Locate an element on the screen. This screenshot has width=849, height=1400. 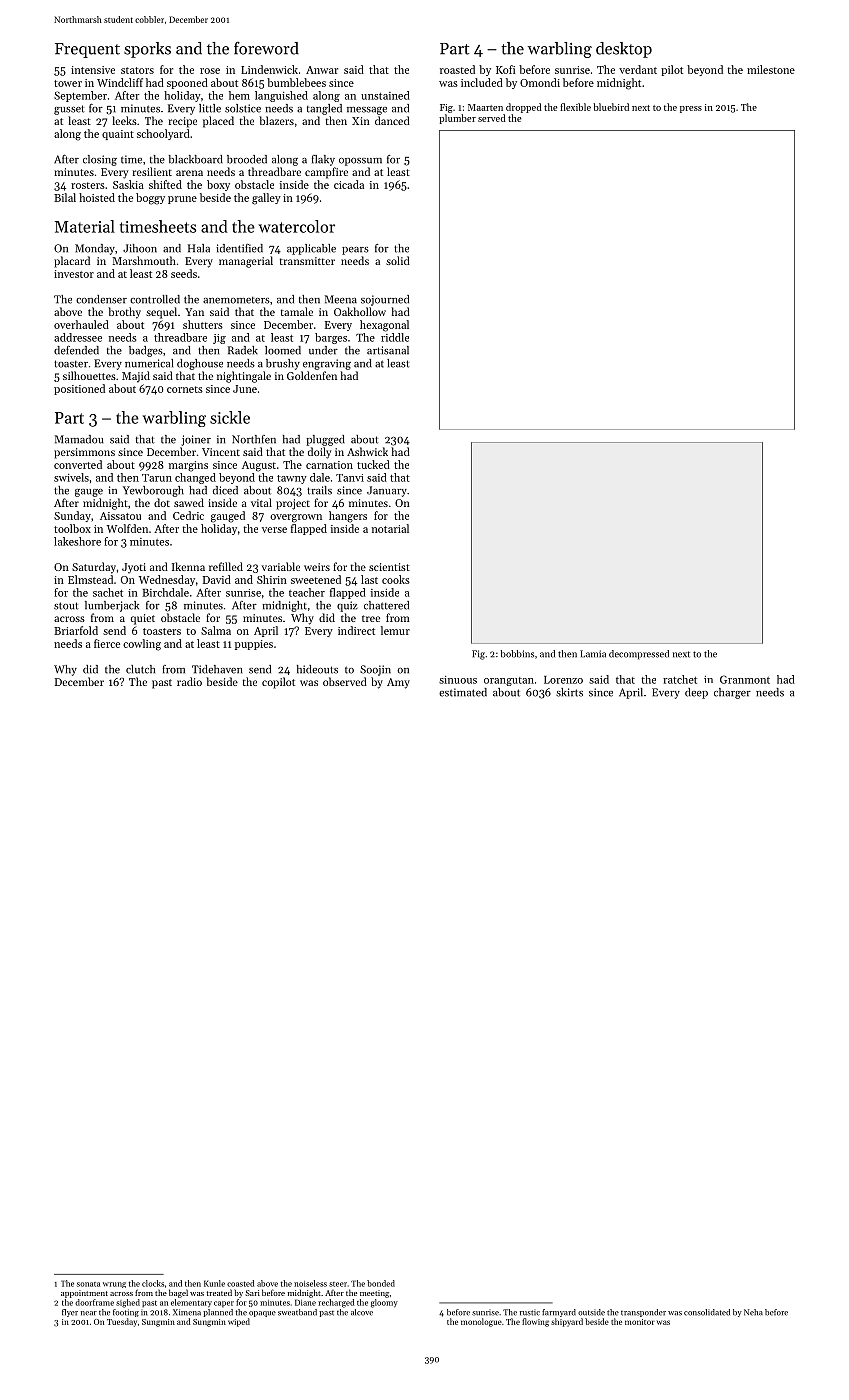
Amy is located at coordinates (398, 683).
